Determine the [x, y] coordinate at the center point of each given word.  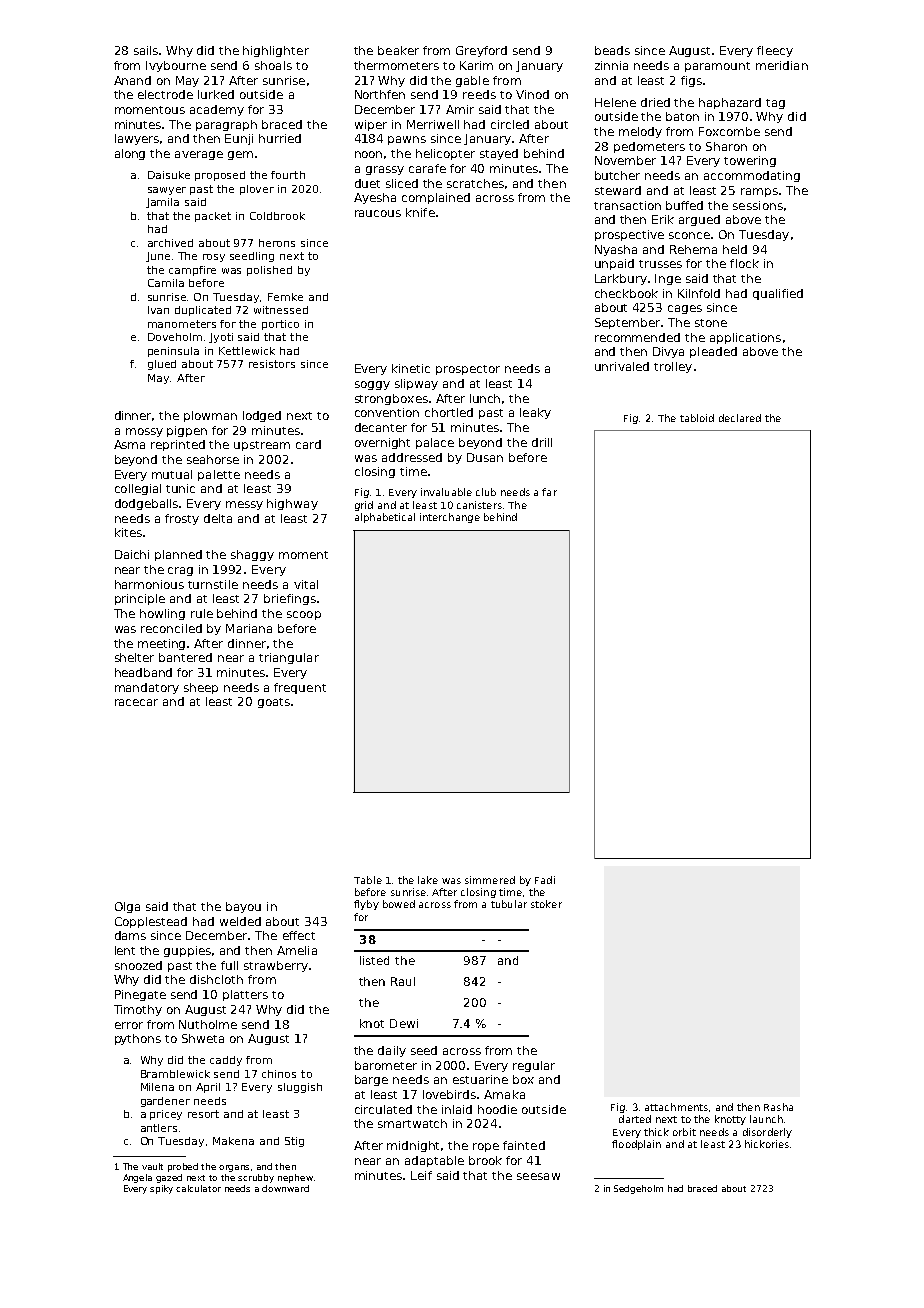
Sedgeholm [638, 1189]
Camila [166, 283]
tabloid [697, 418]
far [549, 492]
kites [128, 532]
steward [618, 190]
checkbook [626, 293]
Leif [421, 1175]
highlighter [276, 51]
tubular [509, 904]
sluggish [300, 1088]
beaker [398, 50]
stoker [546, 904]
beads [612, 50]
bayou [243, 907]
